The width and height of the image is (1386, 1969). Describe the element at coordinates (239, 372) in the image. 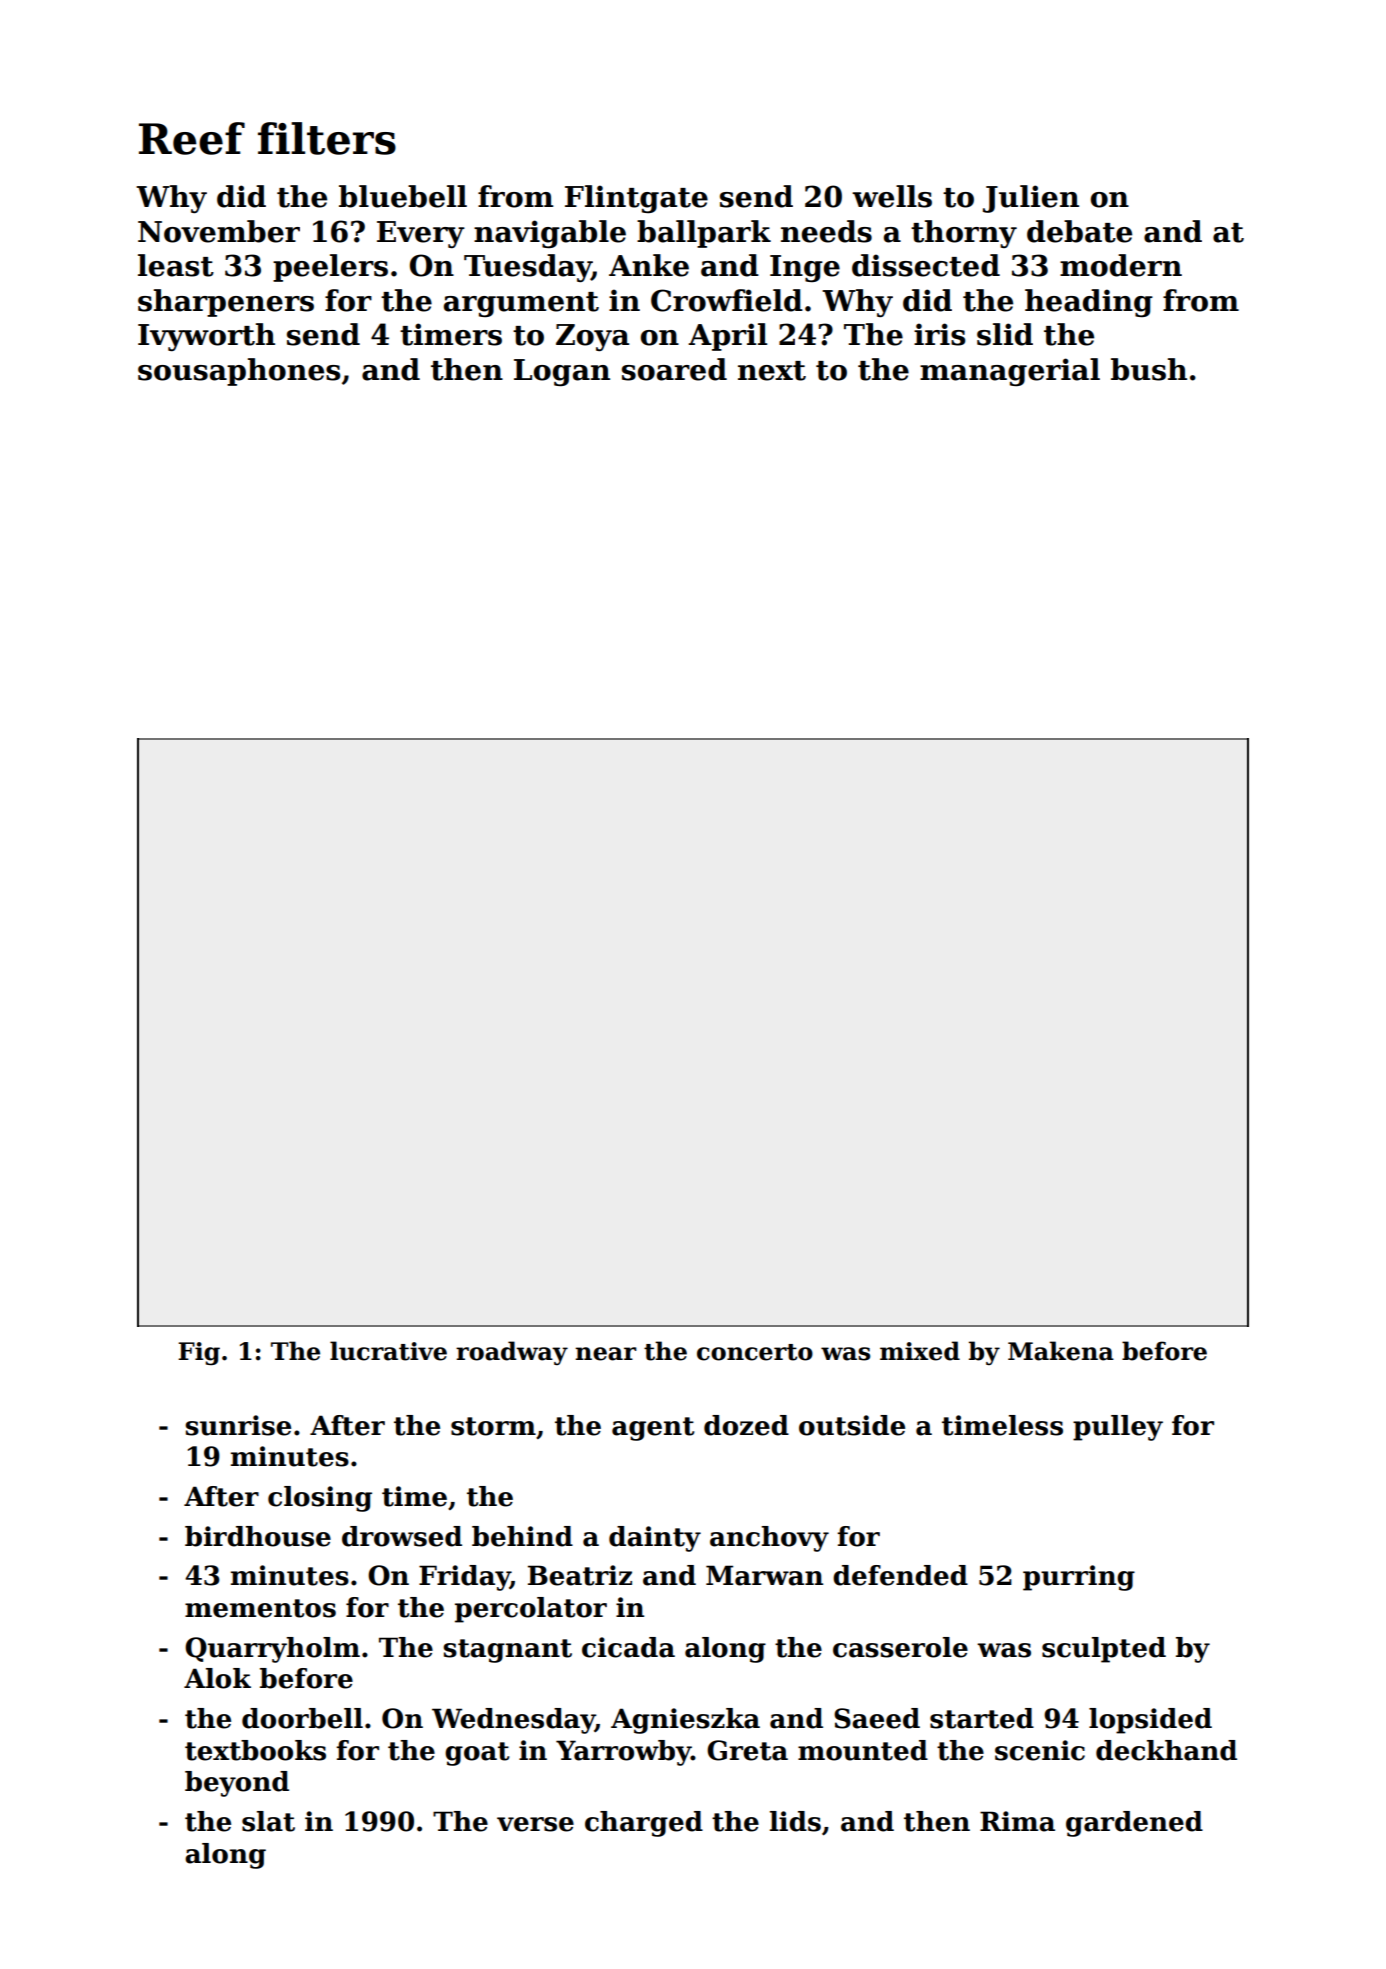

I see `sousaphones` at that location.
